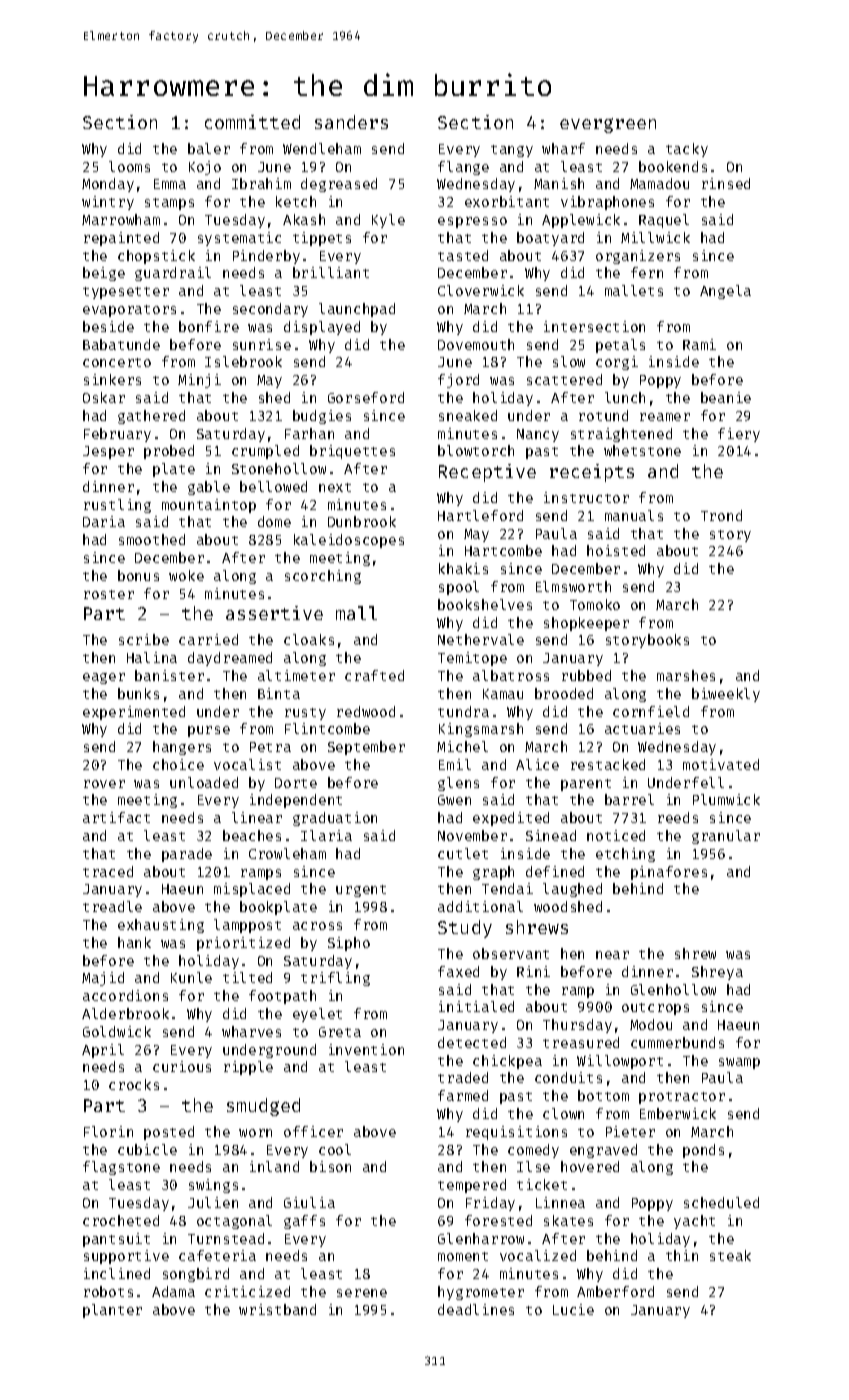  I want to click on September, so click(366, 748).
